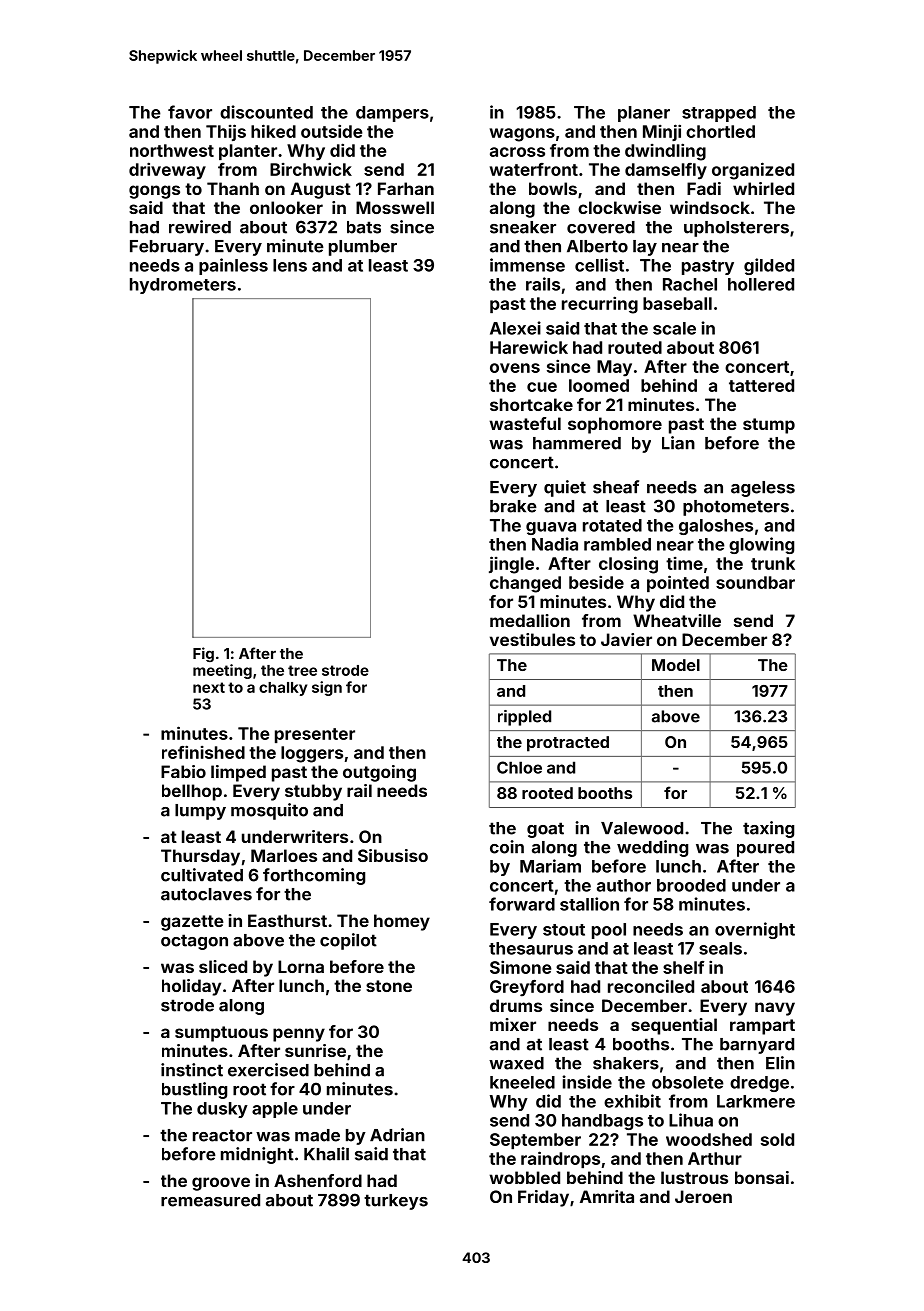 This image has height=1311, width=924. Describe the element at coordinates (203, 654) in the image. I see `Fig` at that location.
